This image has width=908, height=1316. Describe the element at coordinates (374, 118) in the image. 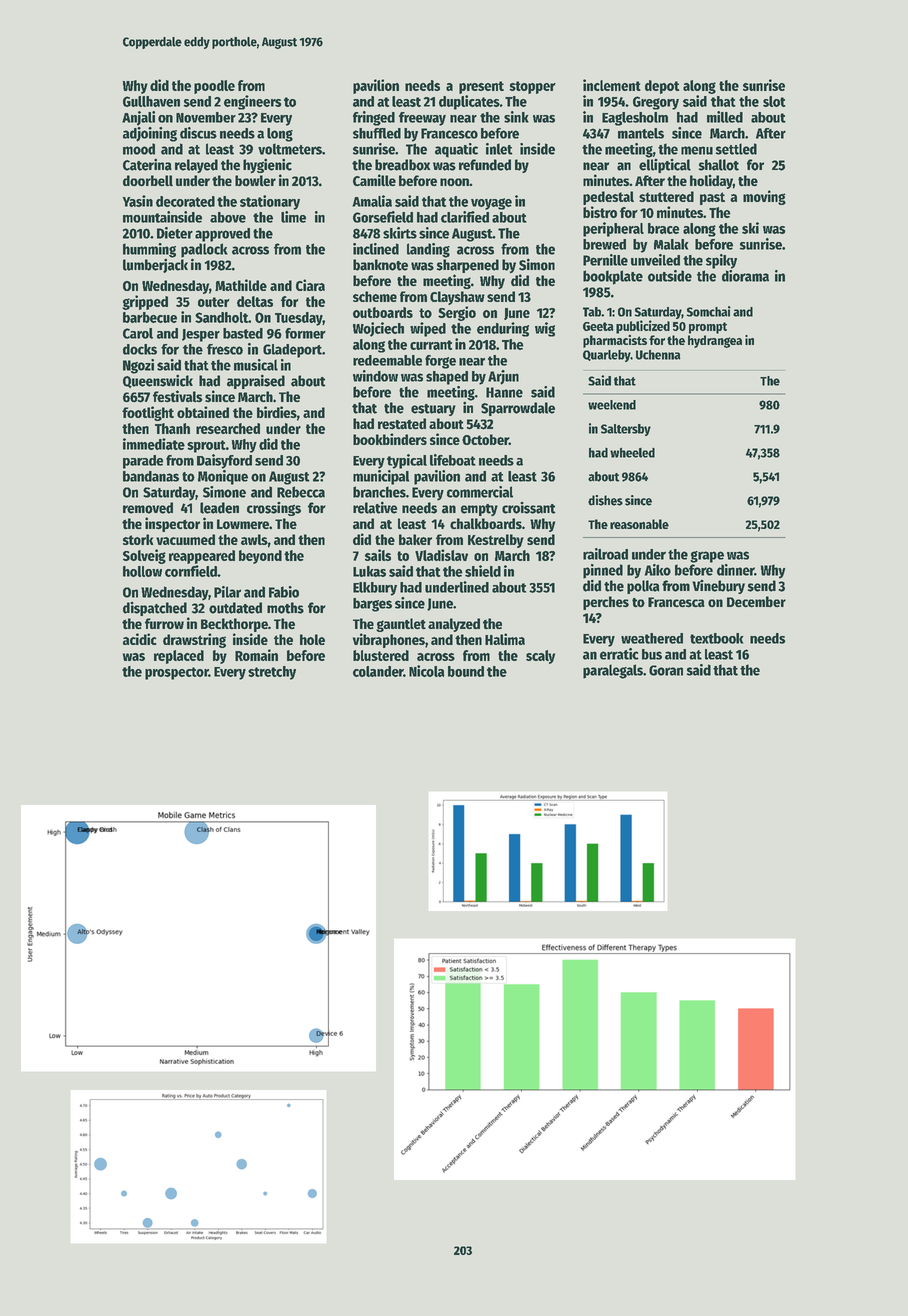

I see `fringed` at that location.
